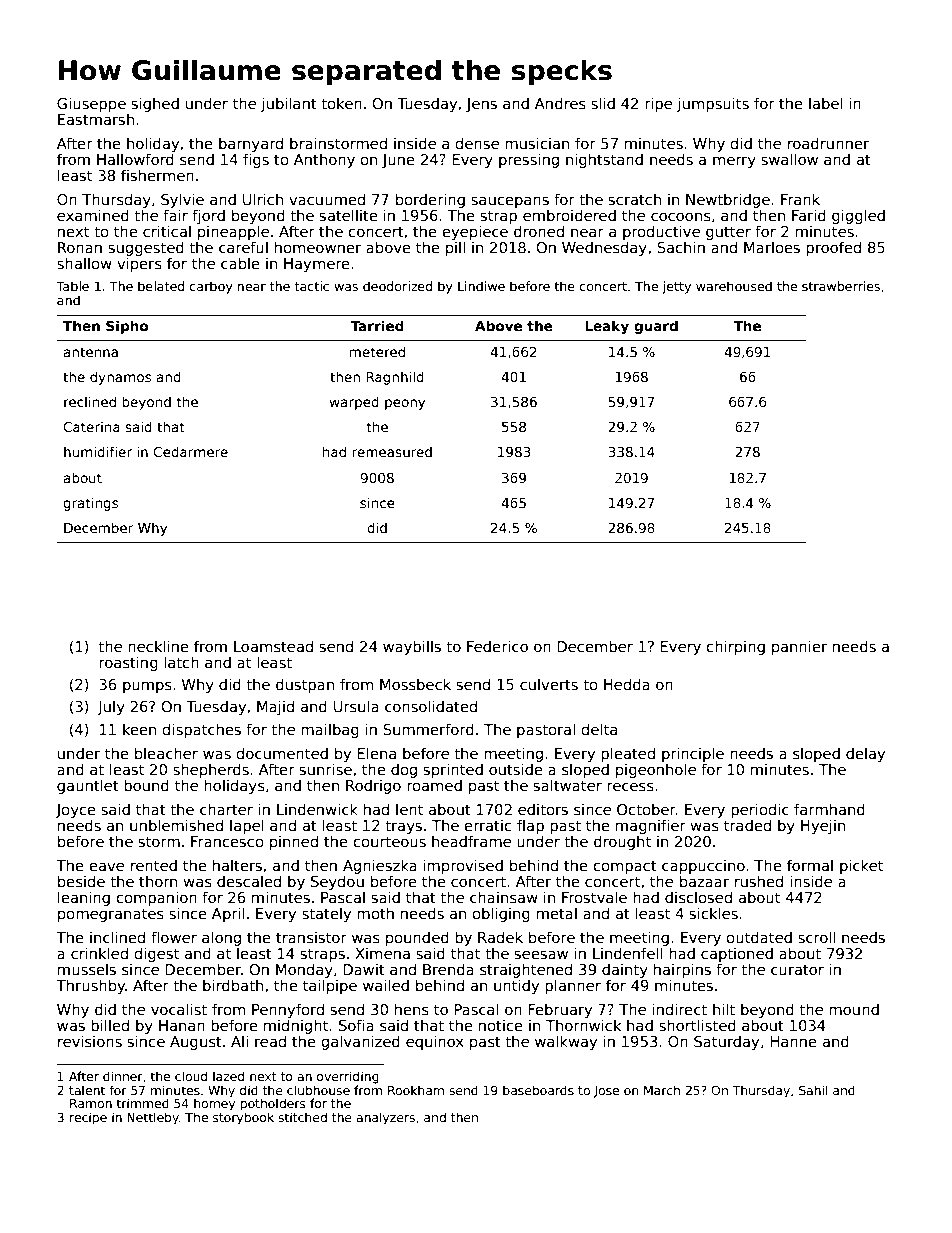 This page has width=952, height=1233. Describe the element at coordinates (841, 286) in the page. I see `strawberries` at that location.
